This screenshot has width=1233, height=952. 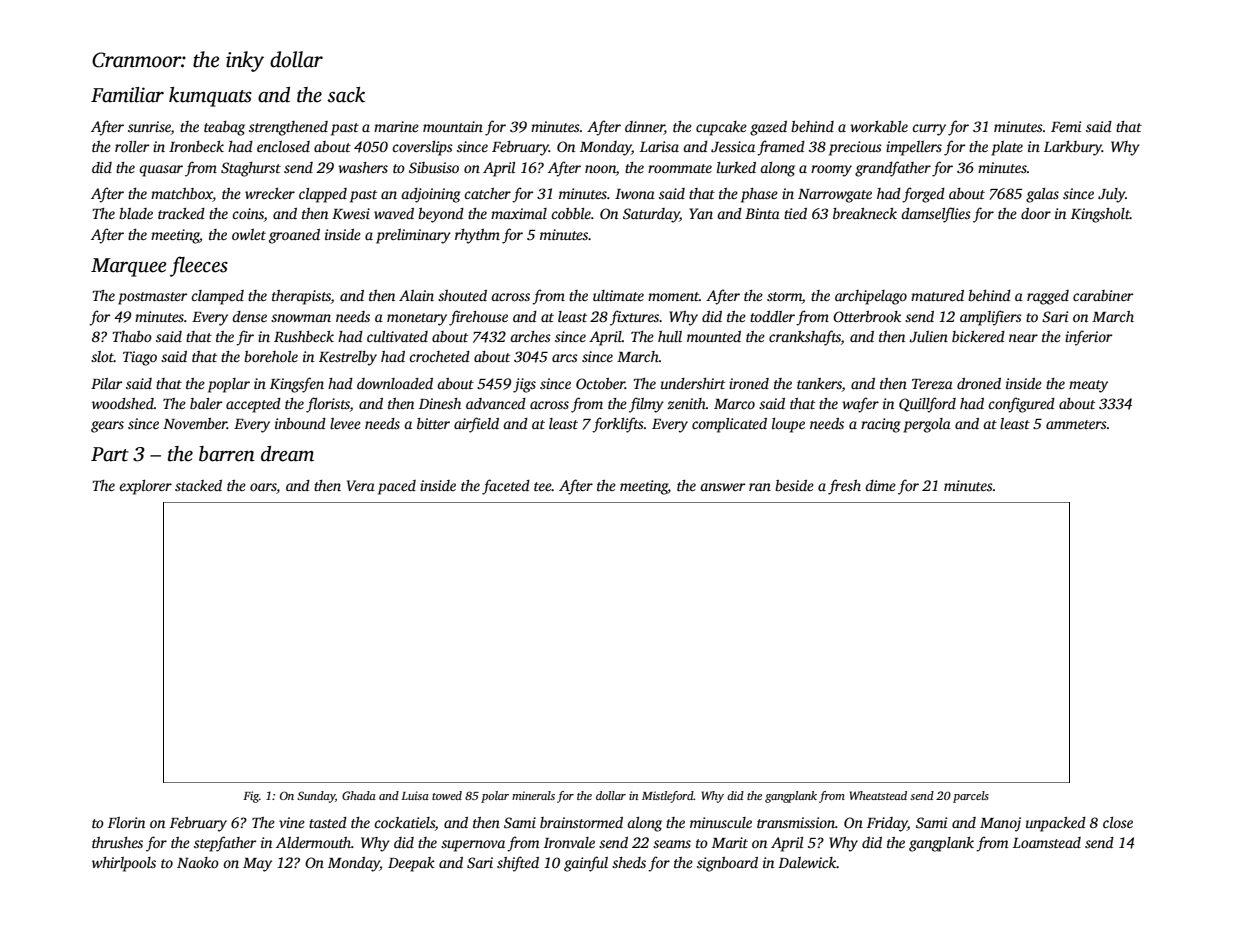 I want to click on Saturday, so click(x=651, y=215).
